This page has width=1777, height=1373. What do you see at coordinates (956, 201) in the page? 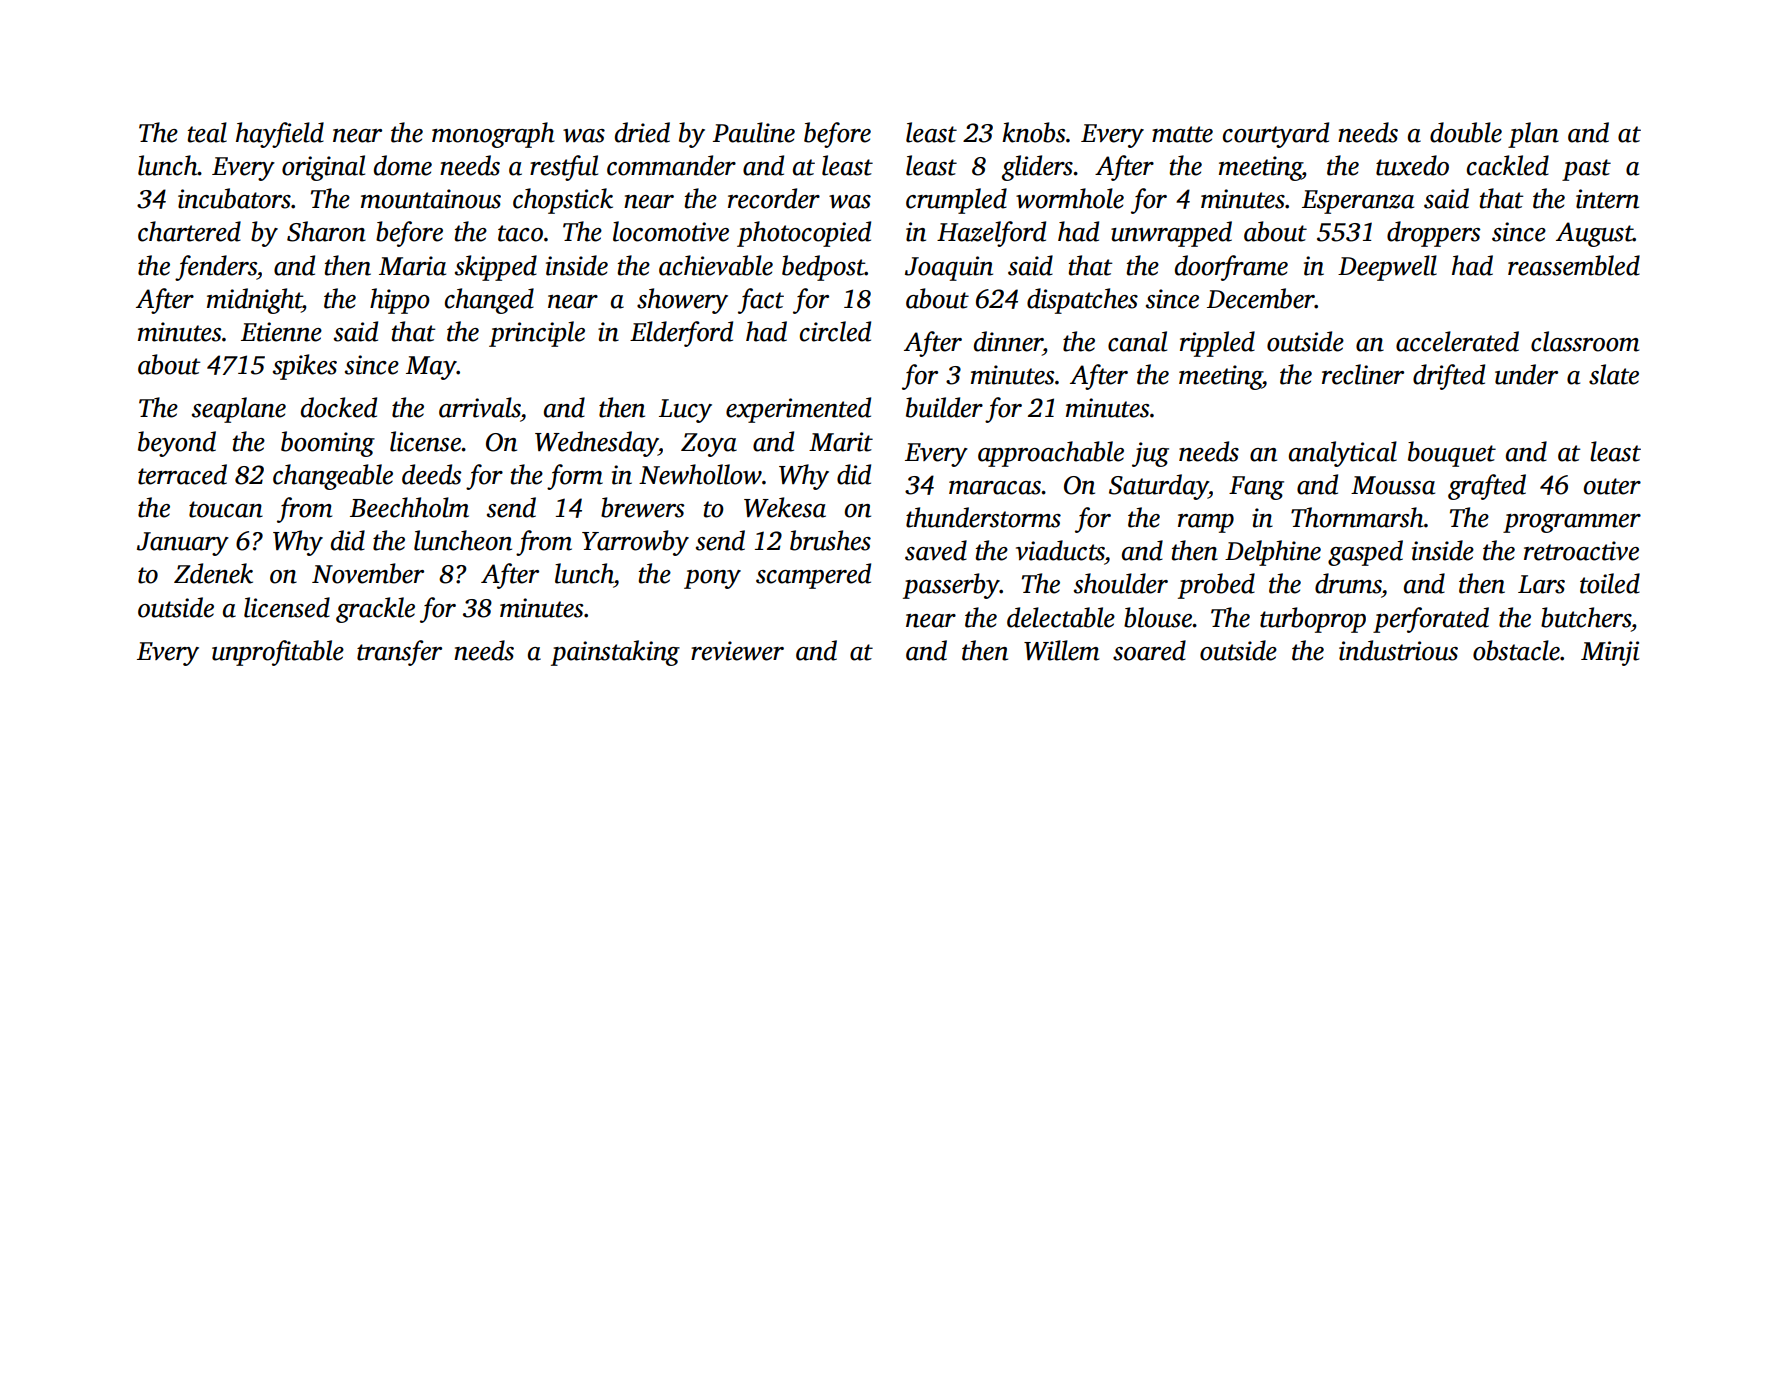
I see `crumpled` at bounding box center [956, 201].
